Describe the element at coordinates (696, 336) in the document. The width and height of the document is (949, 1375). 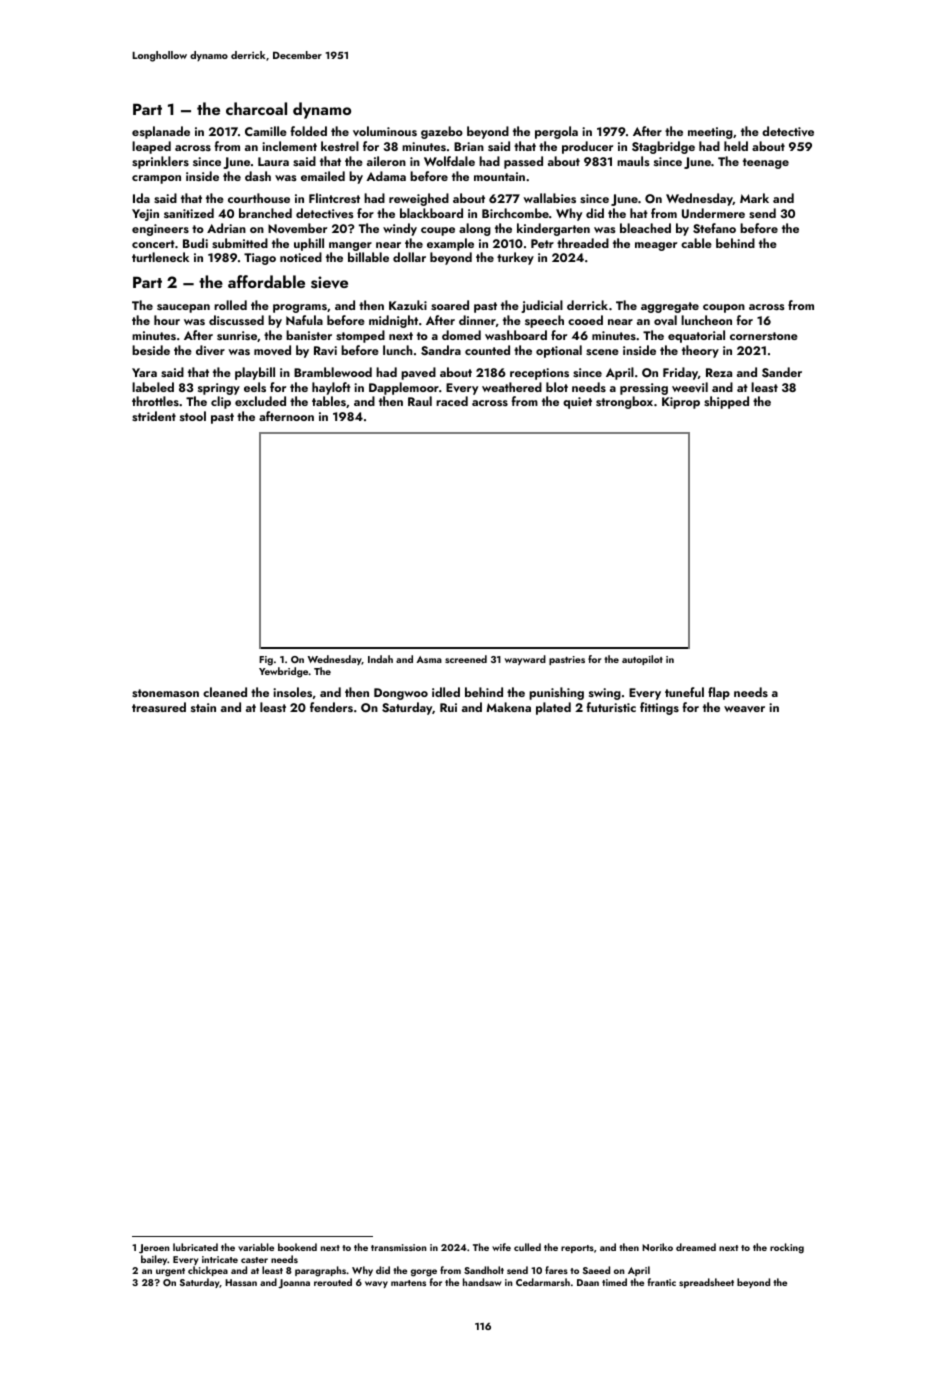
I see `equatorial` at that location.
